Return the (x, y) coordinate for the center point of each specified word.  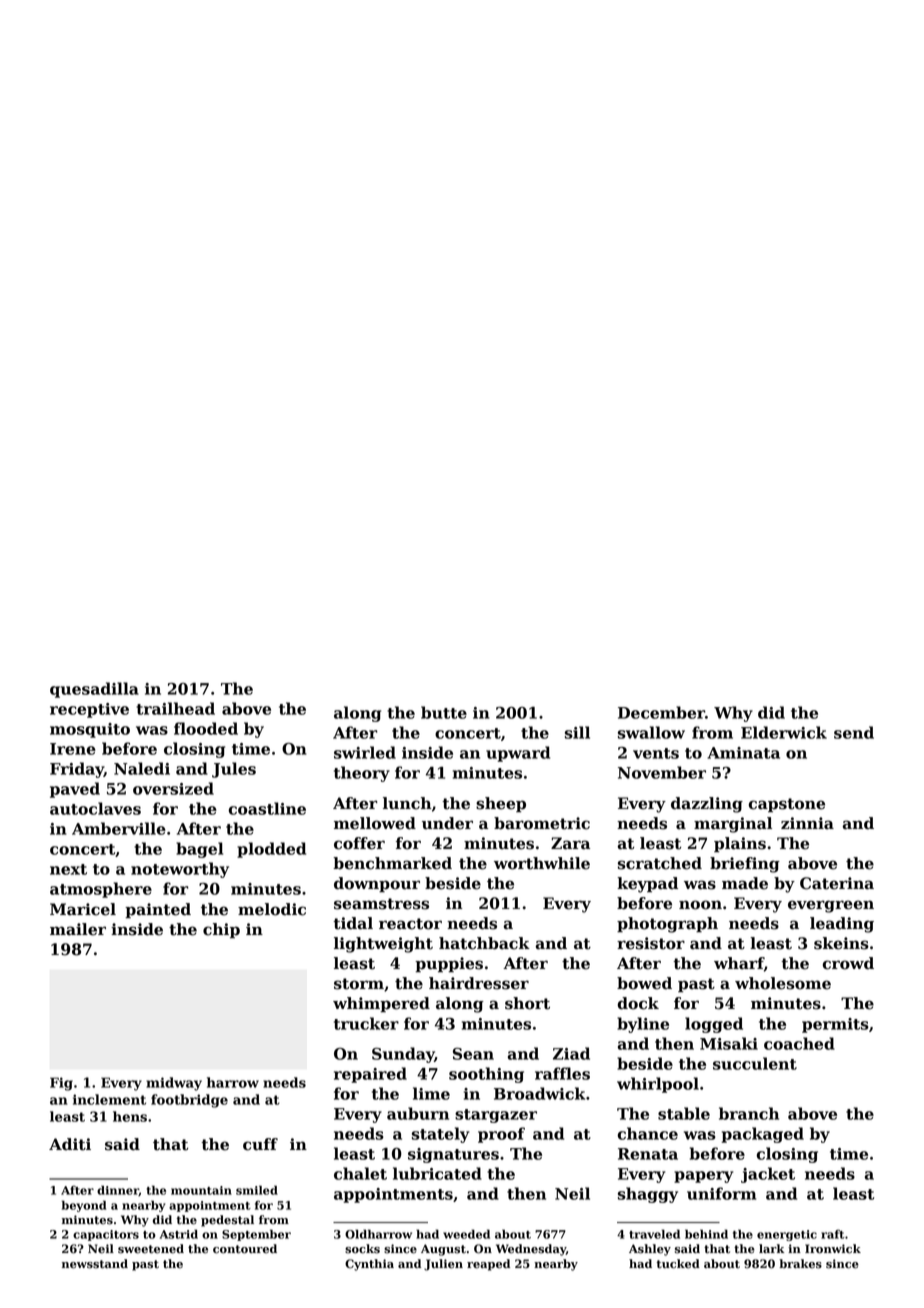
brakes (800, 1264)
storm (359, 984)
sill (577, 732)
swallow (651, 732)
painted (158, 910)
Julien (443, 1265)
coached (799, 1043)
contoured (245, 1249)
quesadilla (94, 690)
